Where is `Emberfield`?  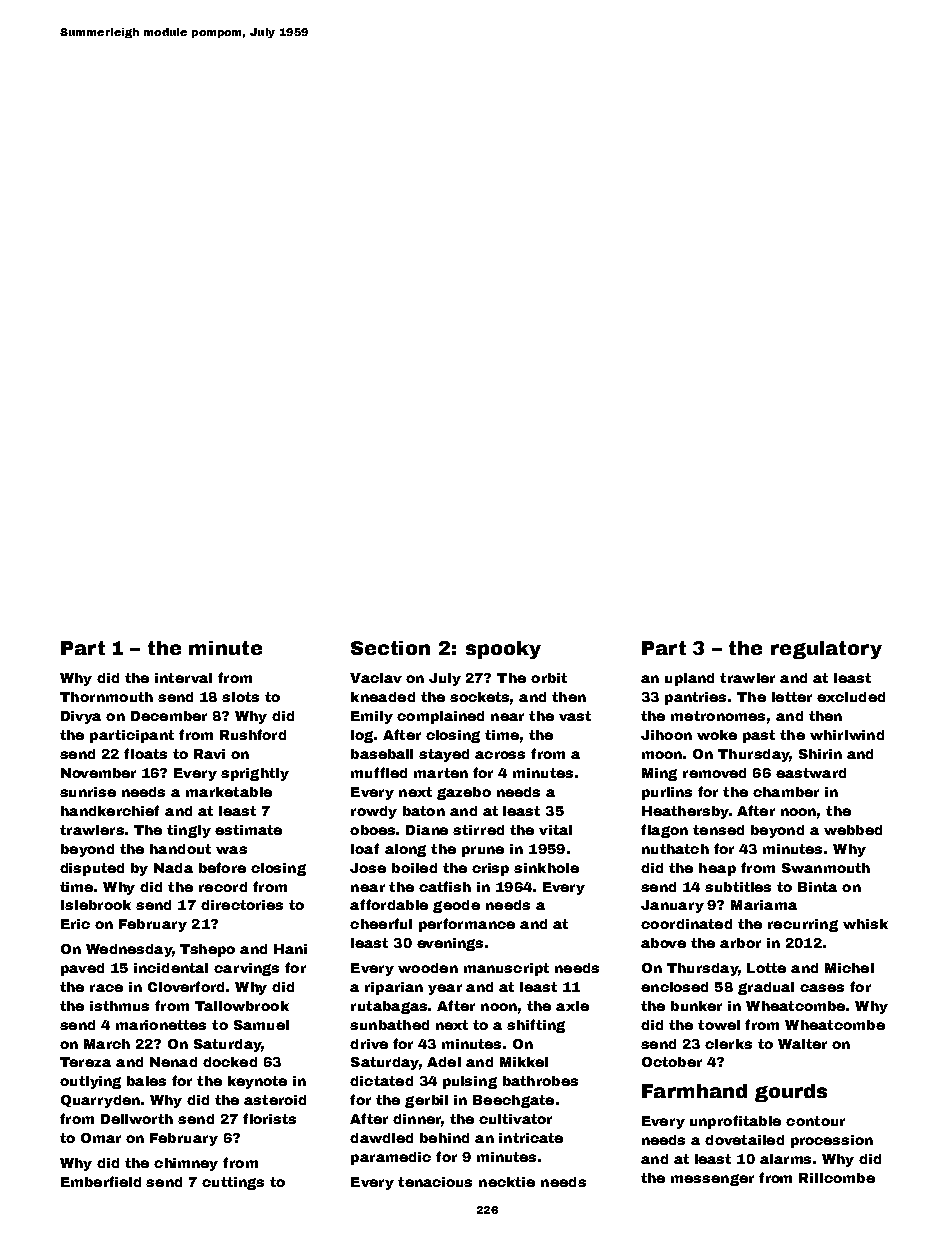 Emberfield is located at coordinates (101, 1181).
